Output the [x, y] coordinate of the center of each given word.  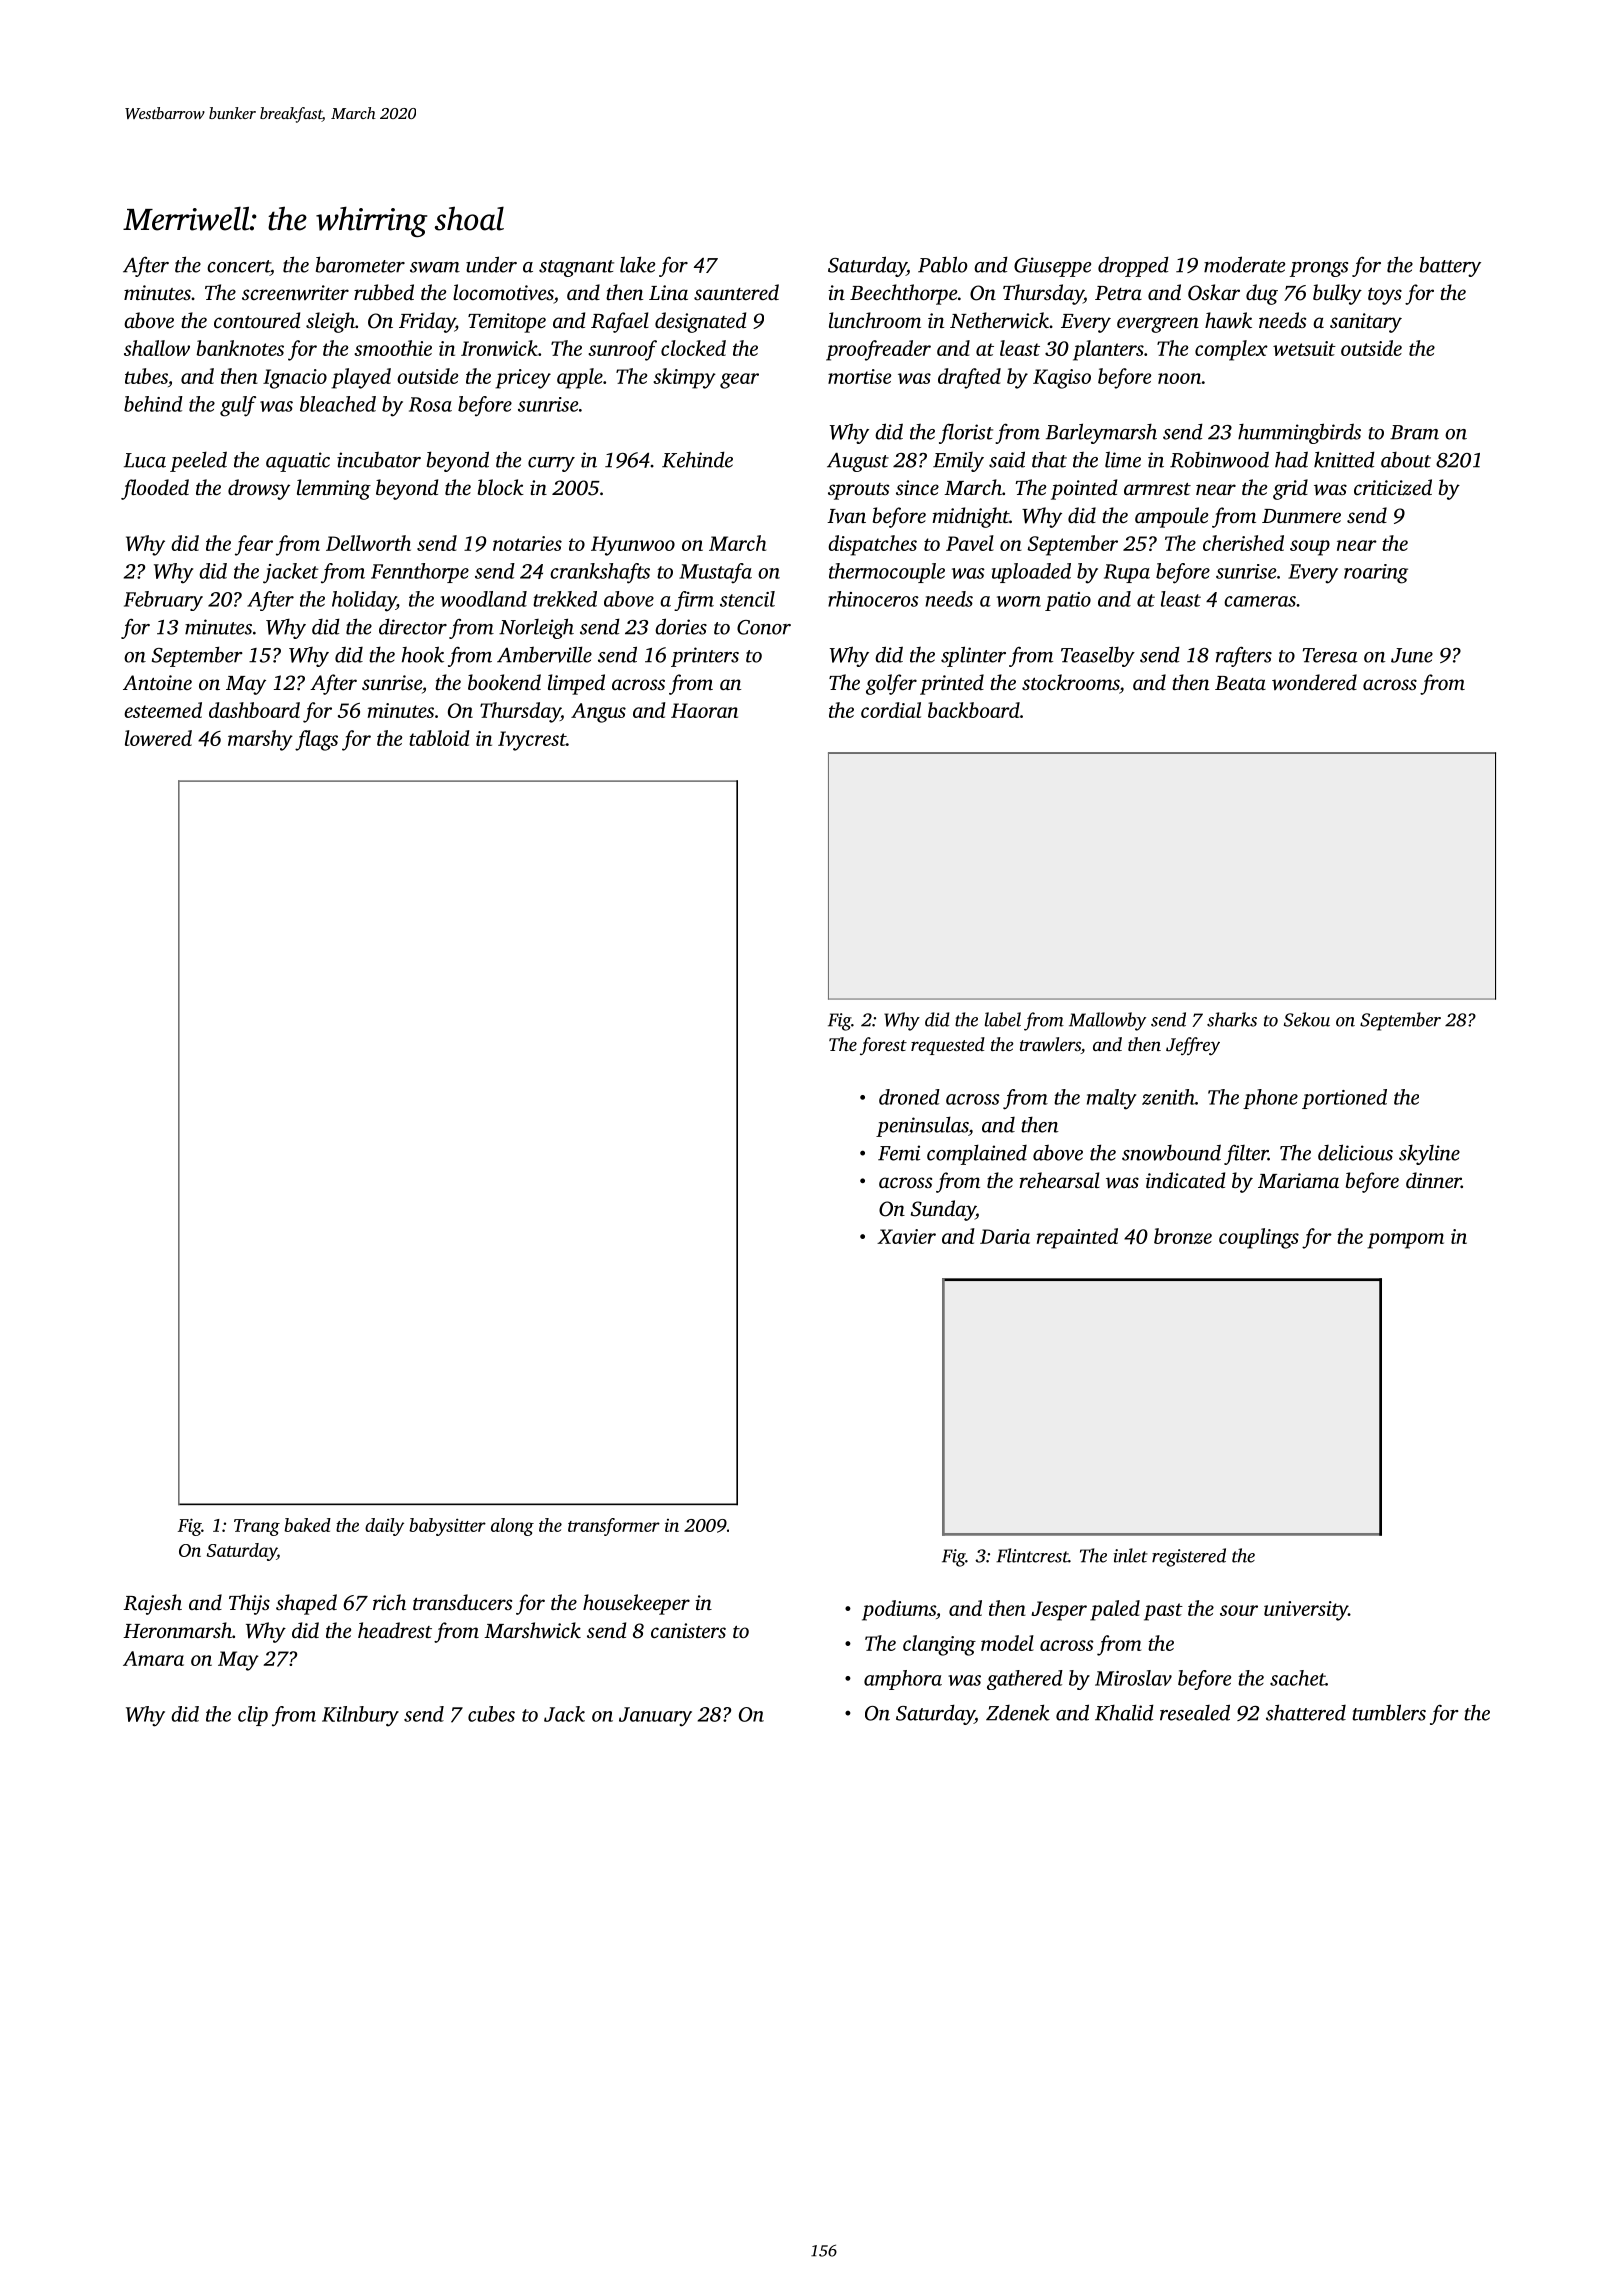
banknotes [240, 348]
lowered [158, 738]
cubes [491, 1714]
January [655, 1717]
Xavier [906, 1236]
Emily [958, 462]
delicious [1355, 1152]
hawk [1228, 320]
